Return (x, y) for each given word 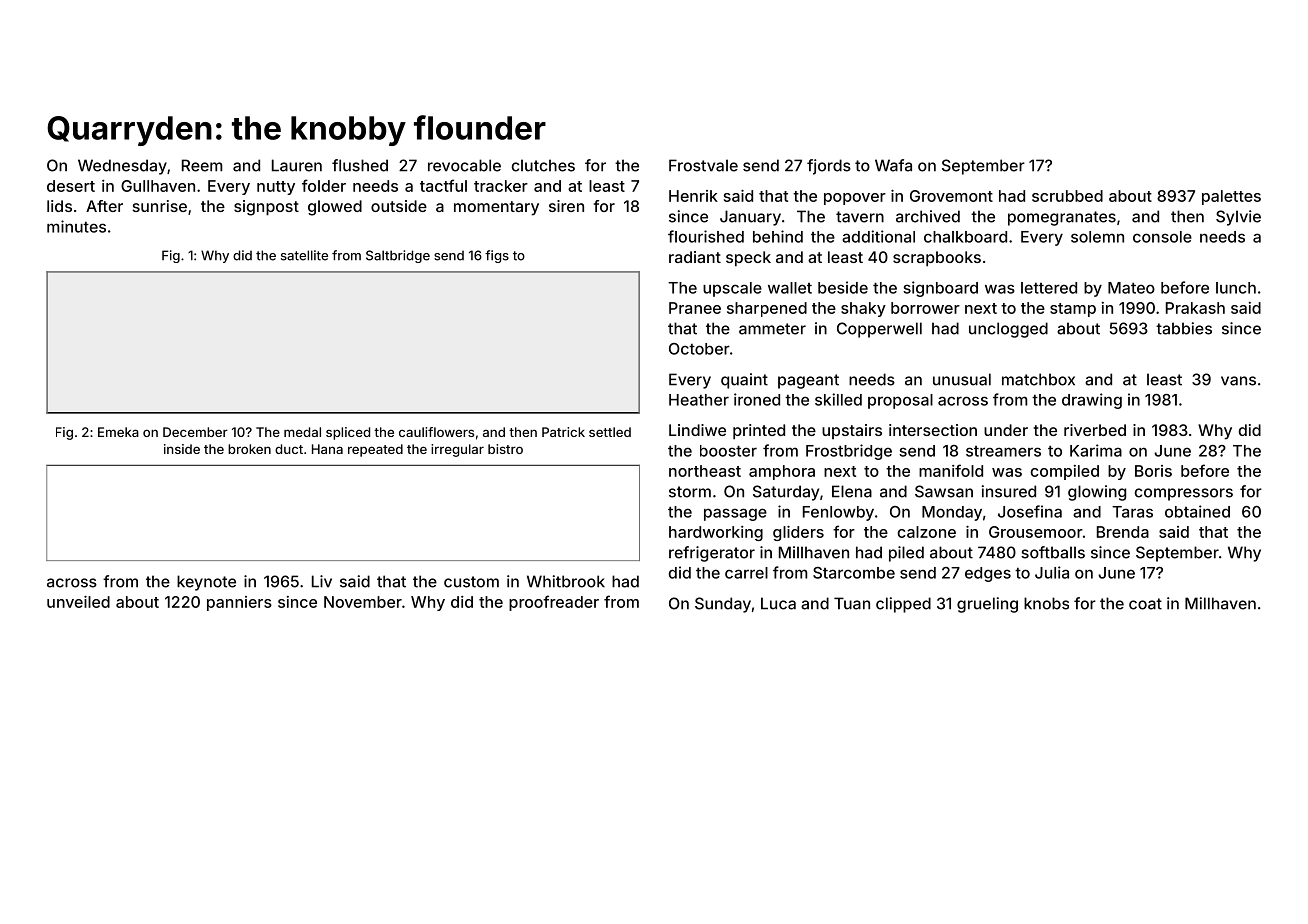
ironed (757, 399)
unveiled (78, 602)
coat (1145, 604)
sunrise (160, 206)
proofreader (554, 603)
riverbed (1095, 430)
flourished (706, 236)
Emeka (118, 432)
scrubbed (1067, 196)
